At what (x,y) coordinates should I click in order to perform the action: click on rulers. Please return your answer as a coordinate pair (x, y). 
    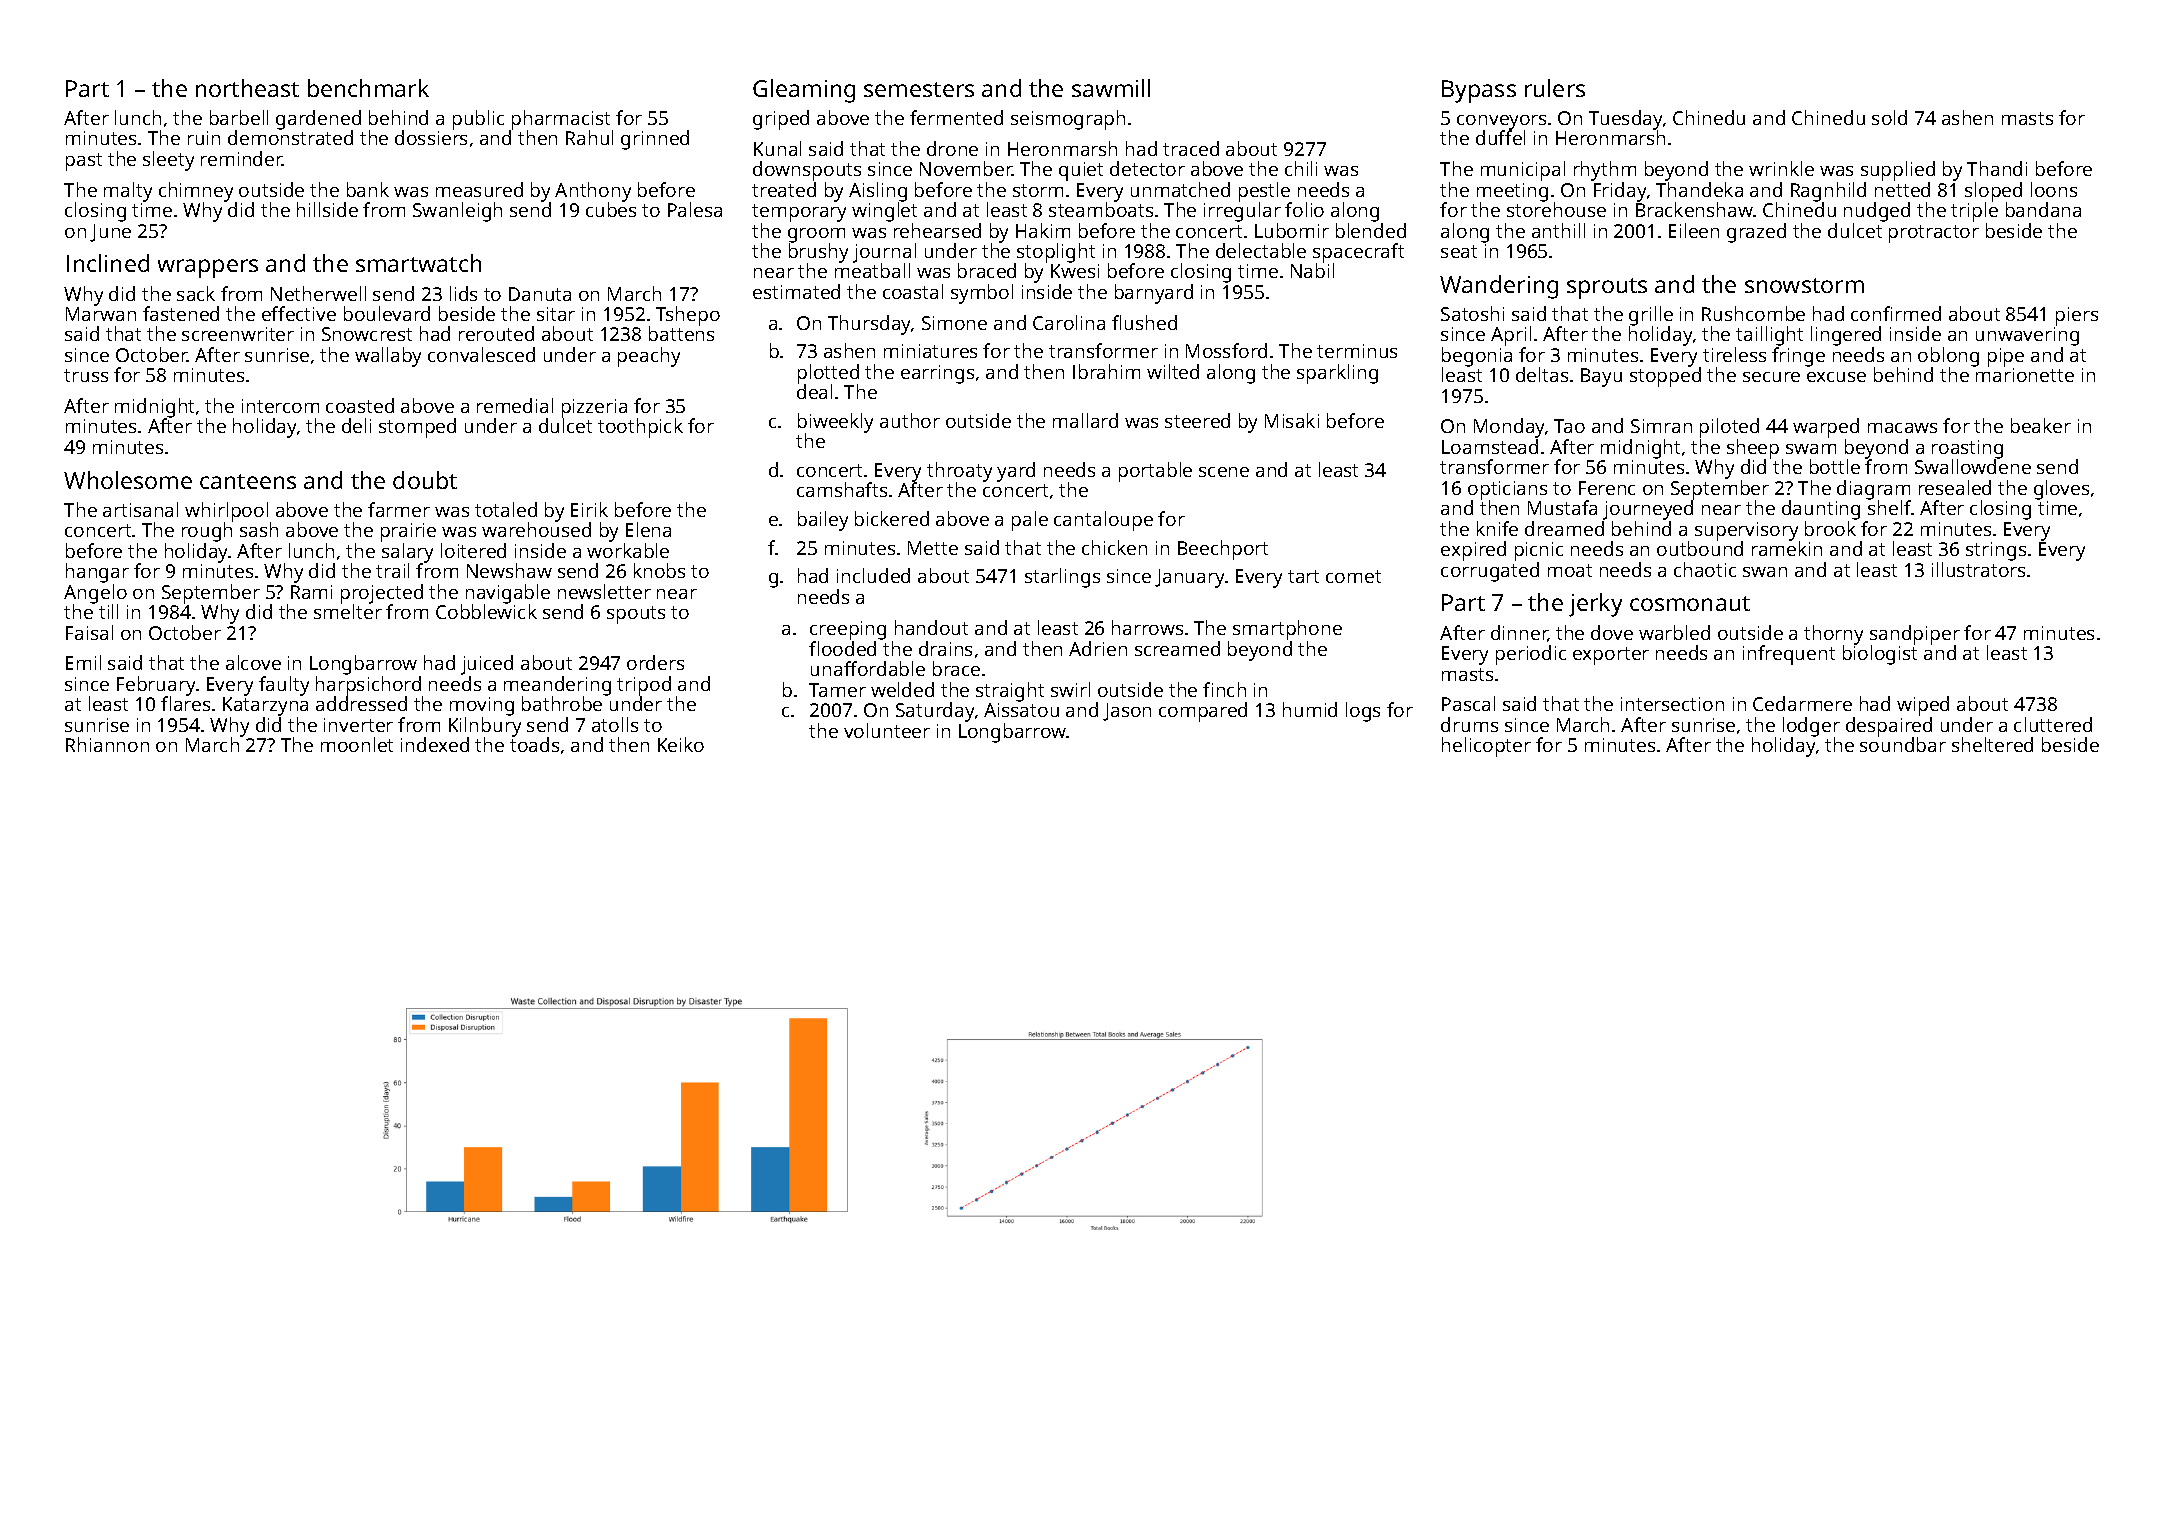
    Looking at the image, I should click on (1555, 88).
